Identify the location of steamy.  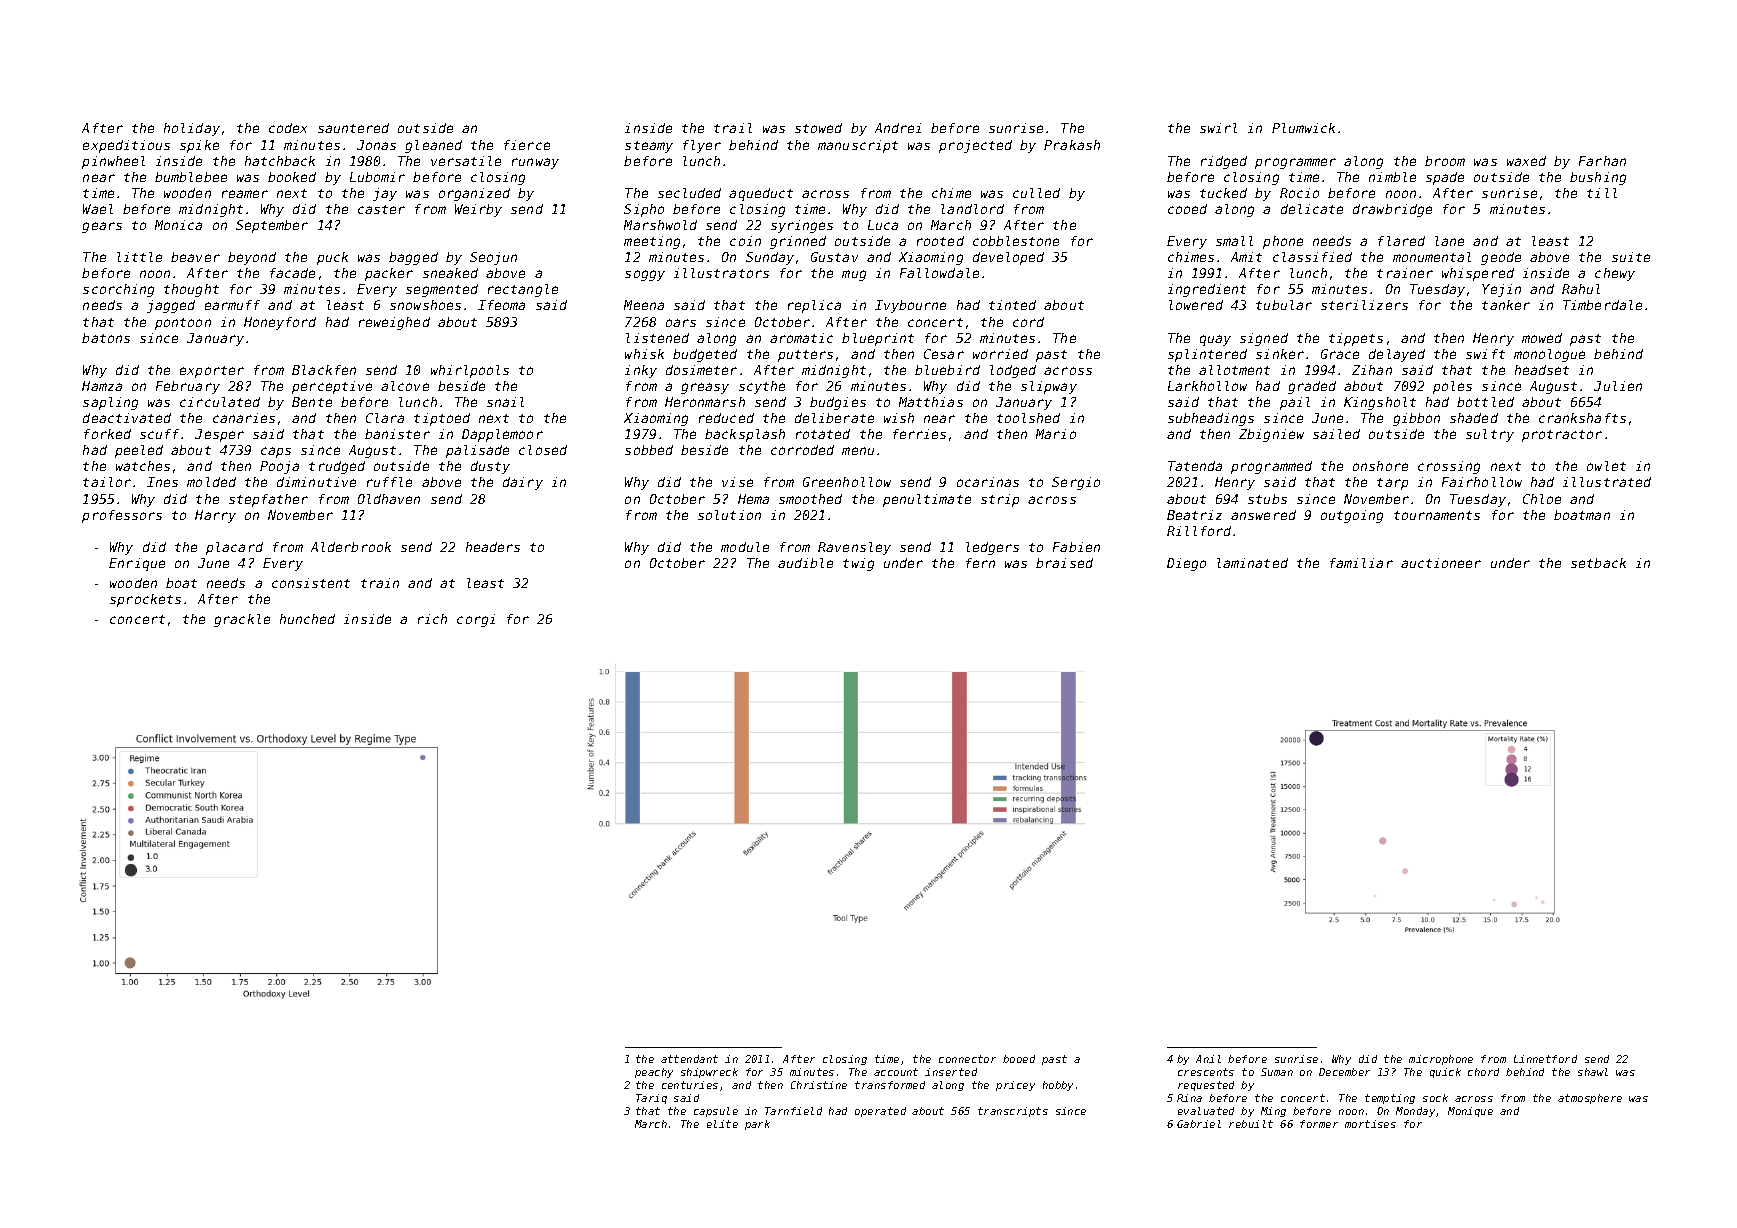
(649, 147).
